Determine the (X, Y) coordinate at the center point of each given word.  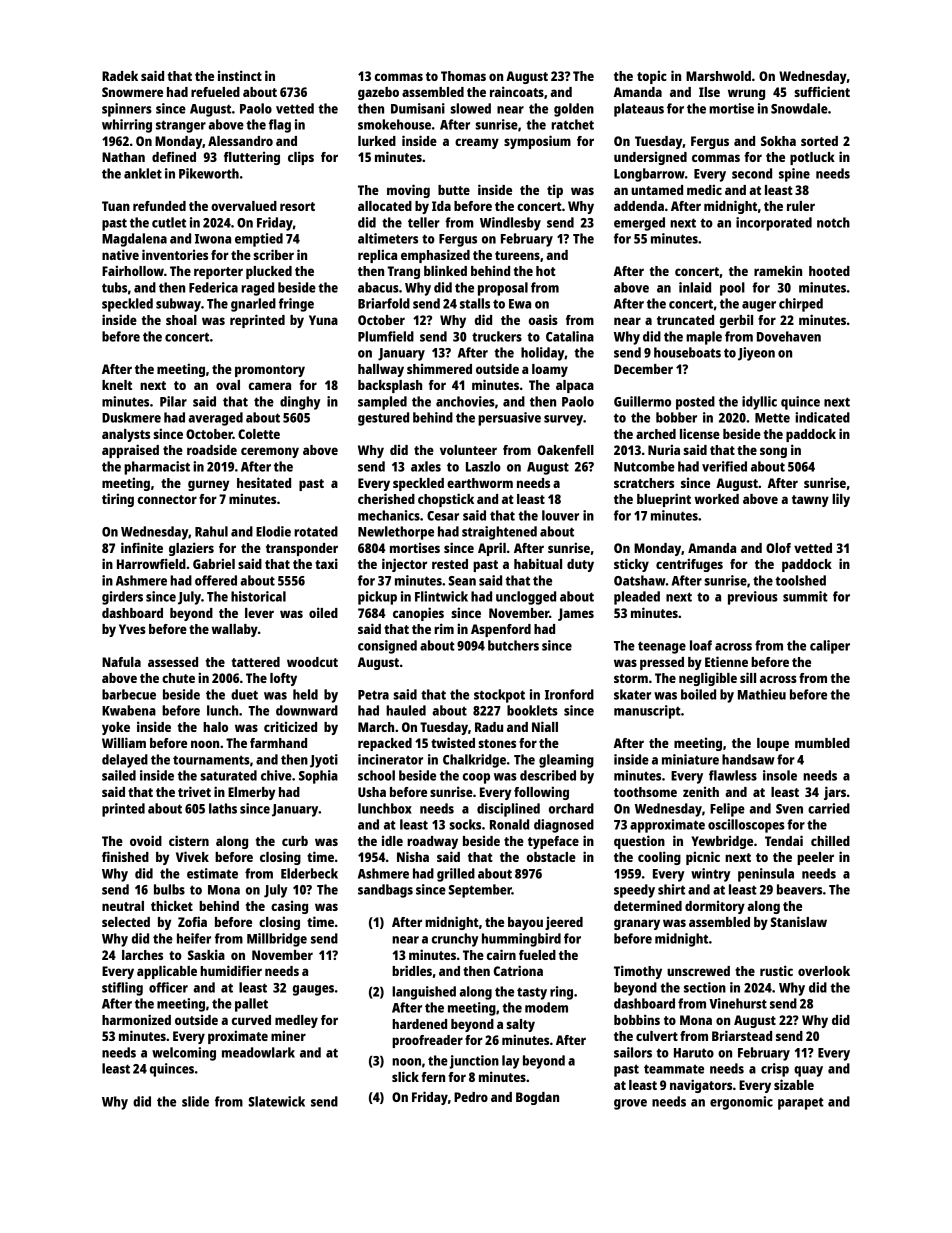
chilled (830, 840)
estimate (212, 873)
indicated (822, 417)
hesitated (264, 482)
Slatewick (276, 1101)
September (480, 891)
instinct (240, 75)
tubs (114, 287)
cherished (386, 498)
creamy (477, 143)
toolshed (800, 580)
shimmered (439, 369)
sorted (819, 141)
